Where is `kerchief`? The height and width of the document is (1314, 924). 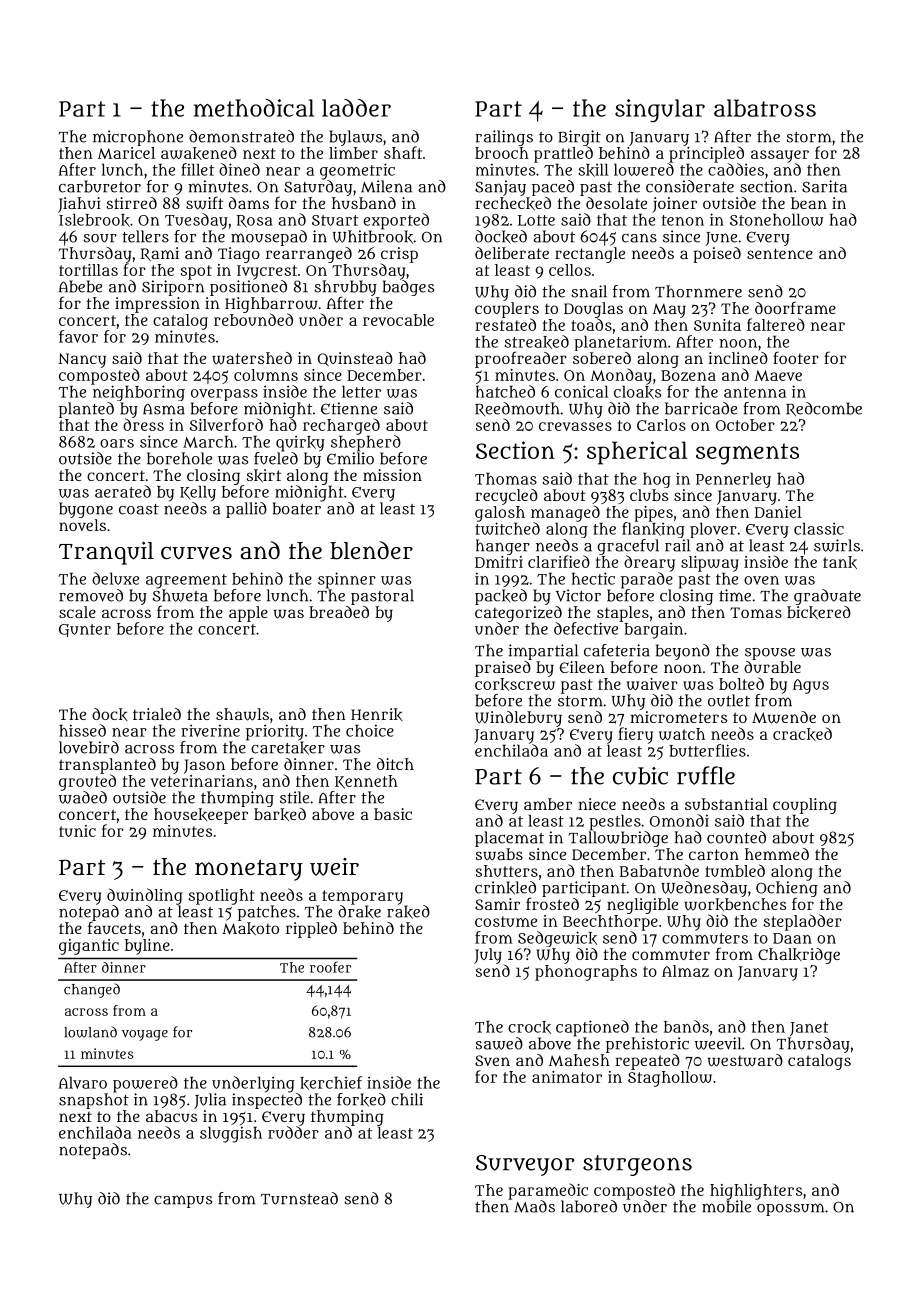
kerchief is located at coordinates (331, 1083).
